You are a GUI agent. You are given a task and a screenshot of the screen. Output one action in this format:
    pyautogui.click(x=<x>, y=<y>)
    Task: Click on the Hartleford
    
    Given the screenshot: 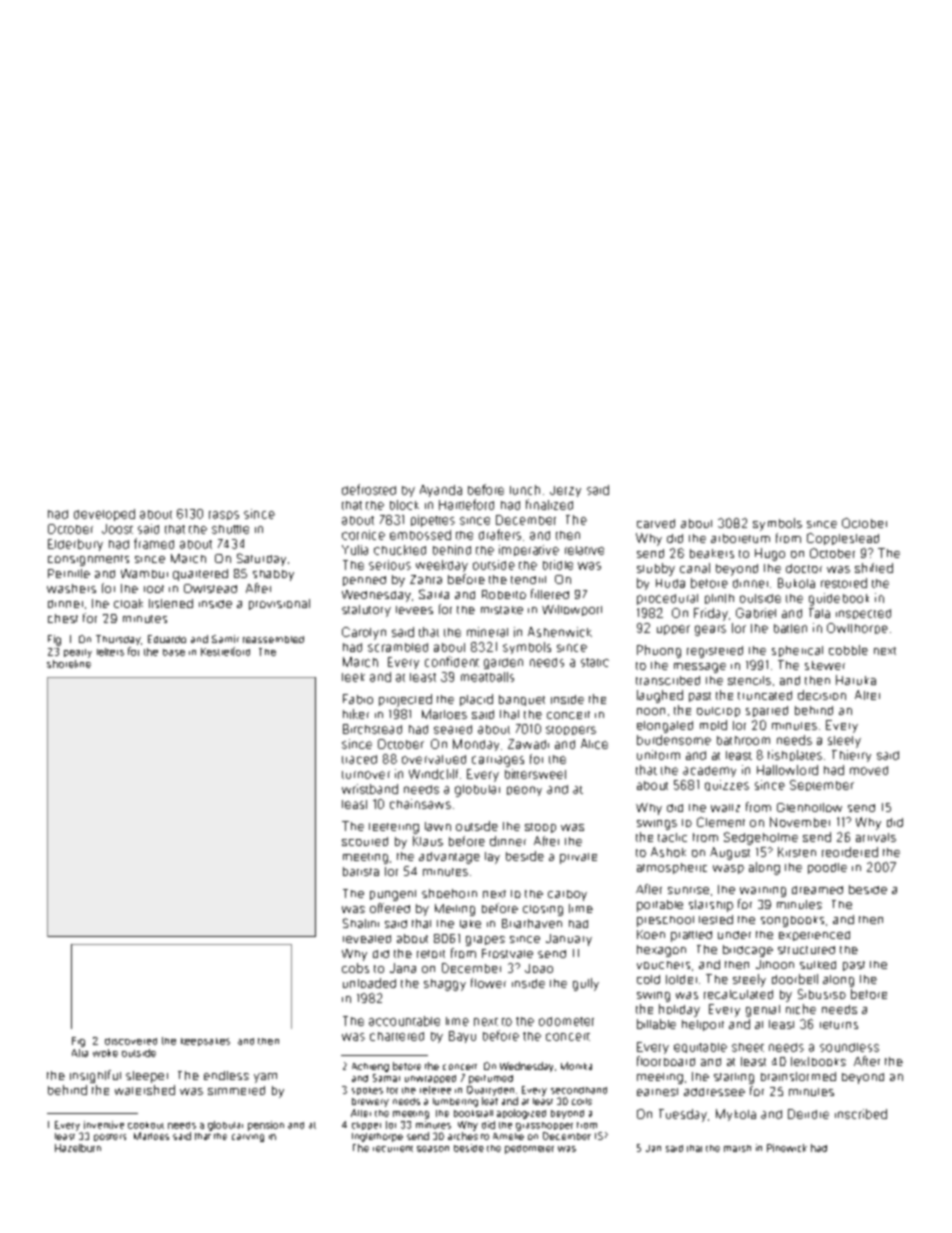 What is the action you would take?
    pyautogui.click(x=466, y=504)
